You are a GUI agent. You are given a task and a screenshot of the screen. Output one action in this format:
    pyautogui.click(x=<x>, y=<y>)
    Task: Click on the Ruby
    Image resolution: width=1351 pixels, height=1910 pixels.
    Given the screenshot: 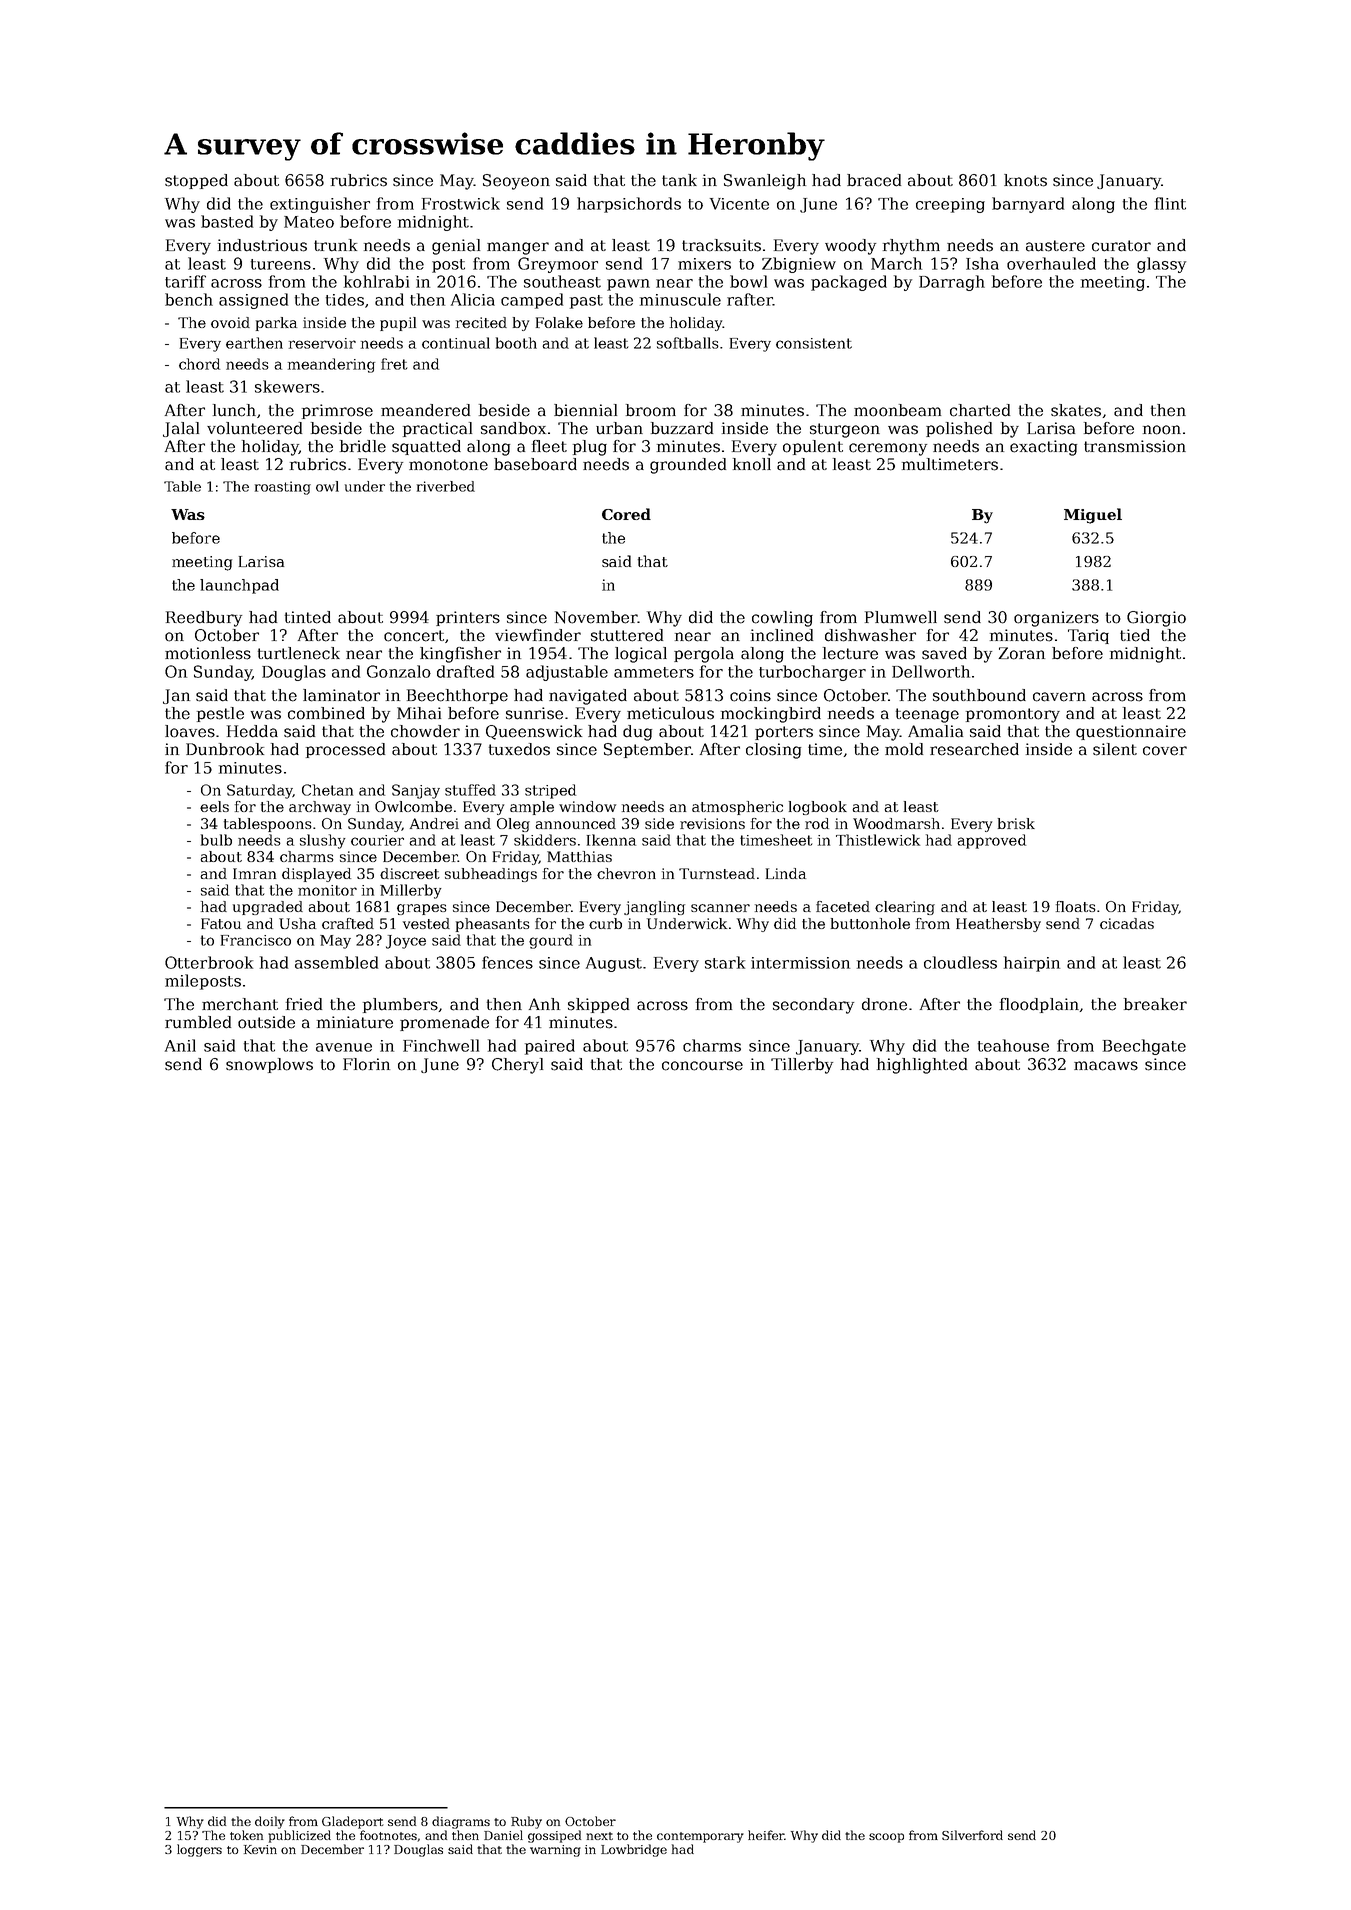 What is the action you would take?
    pyautogui.click(x=526, y=1822)
